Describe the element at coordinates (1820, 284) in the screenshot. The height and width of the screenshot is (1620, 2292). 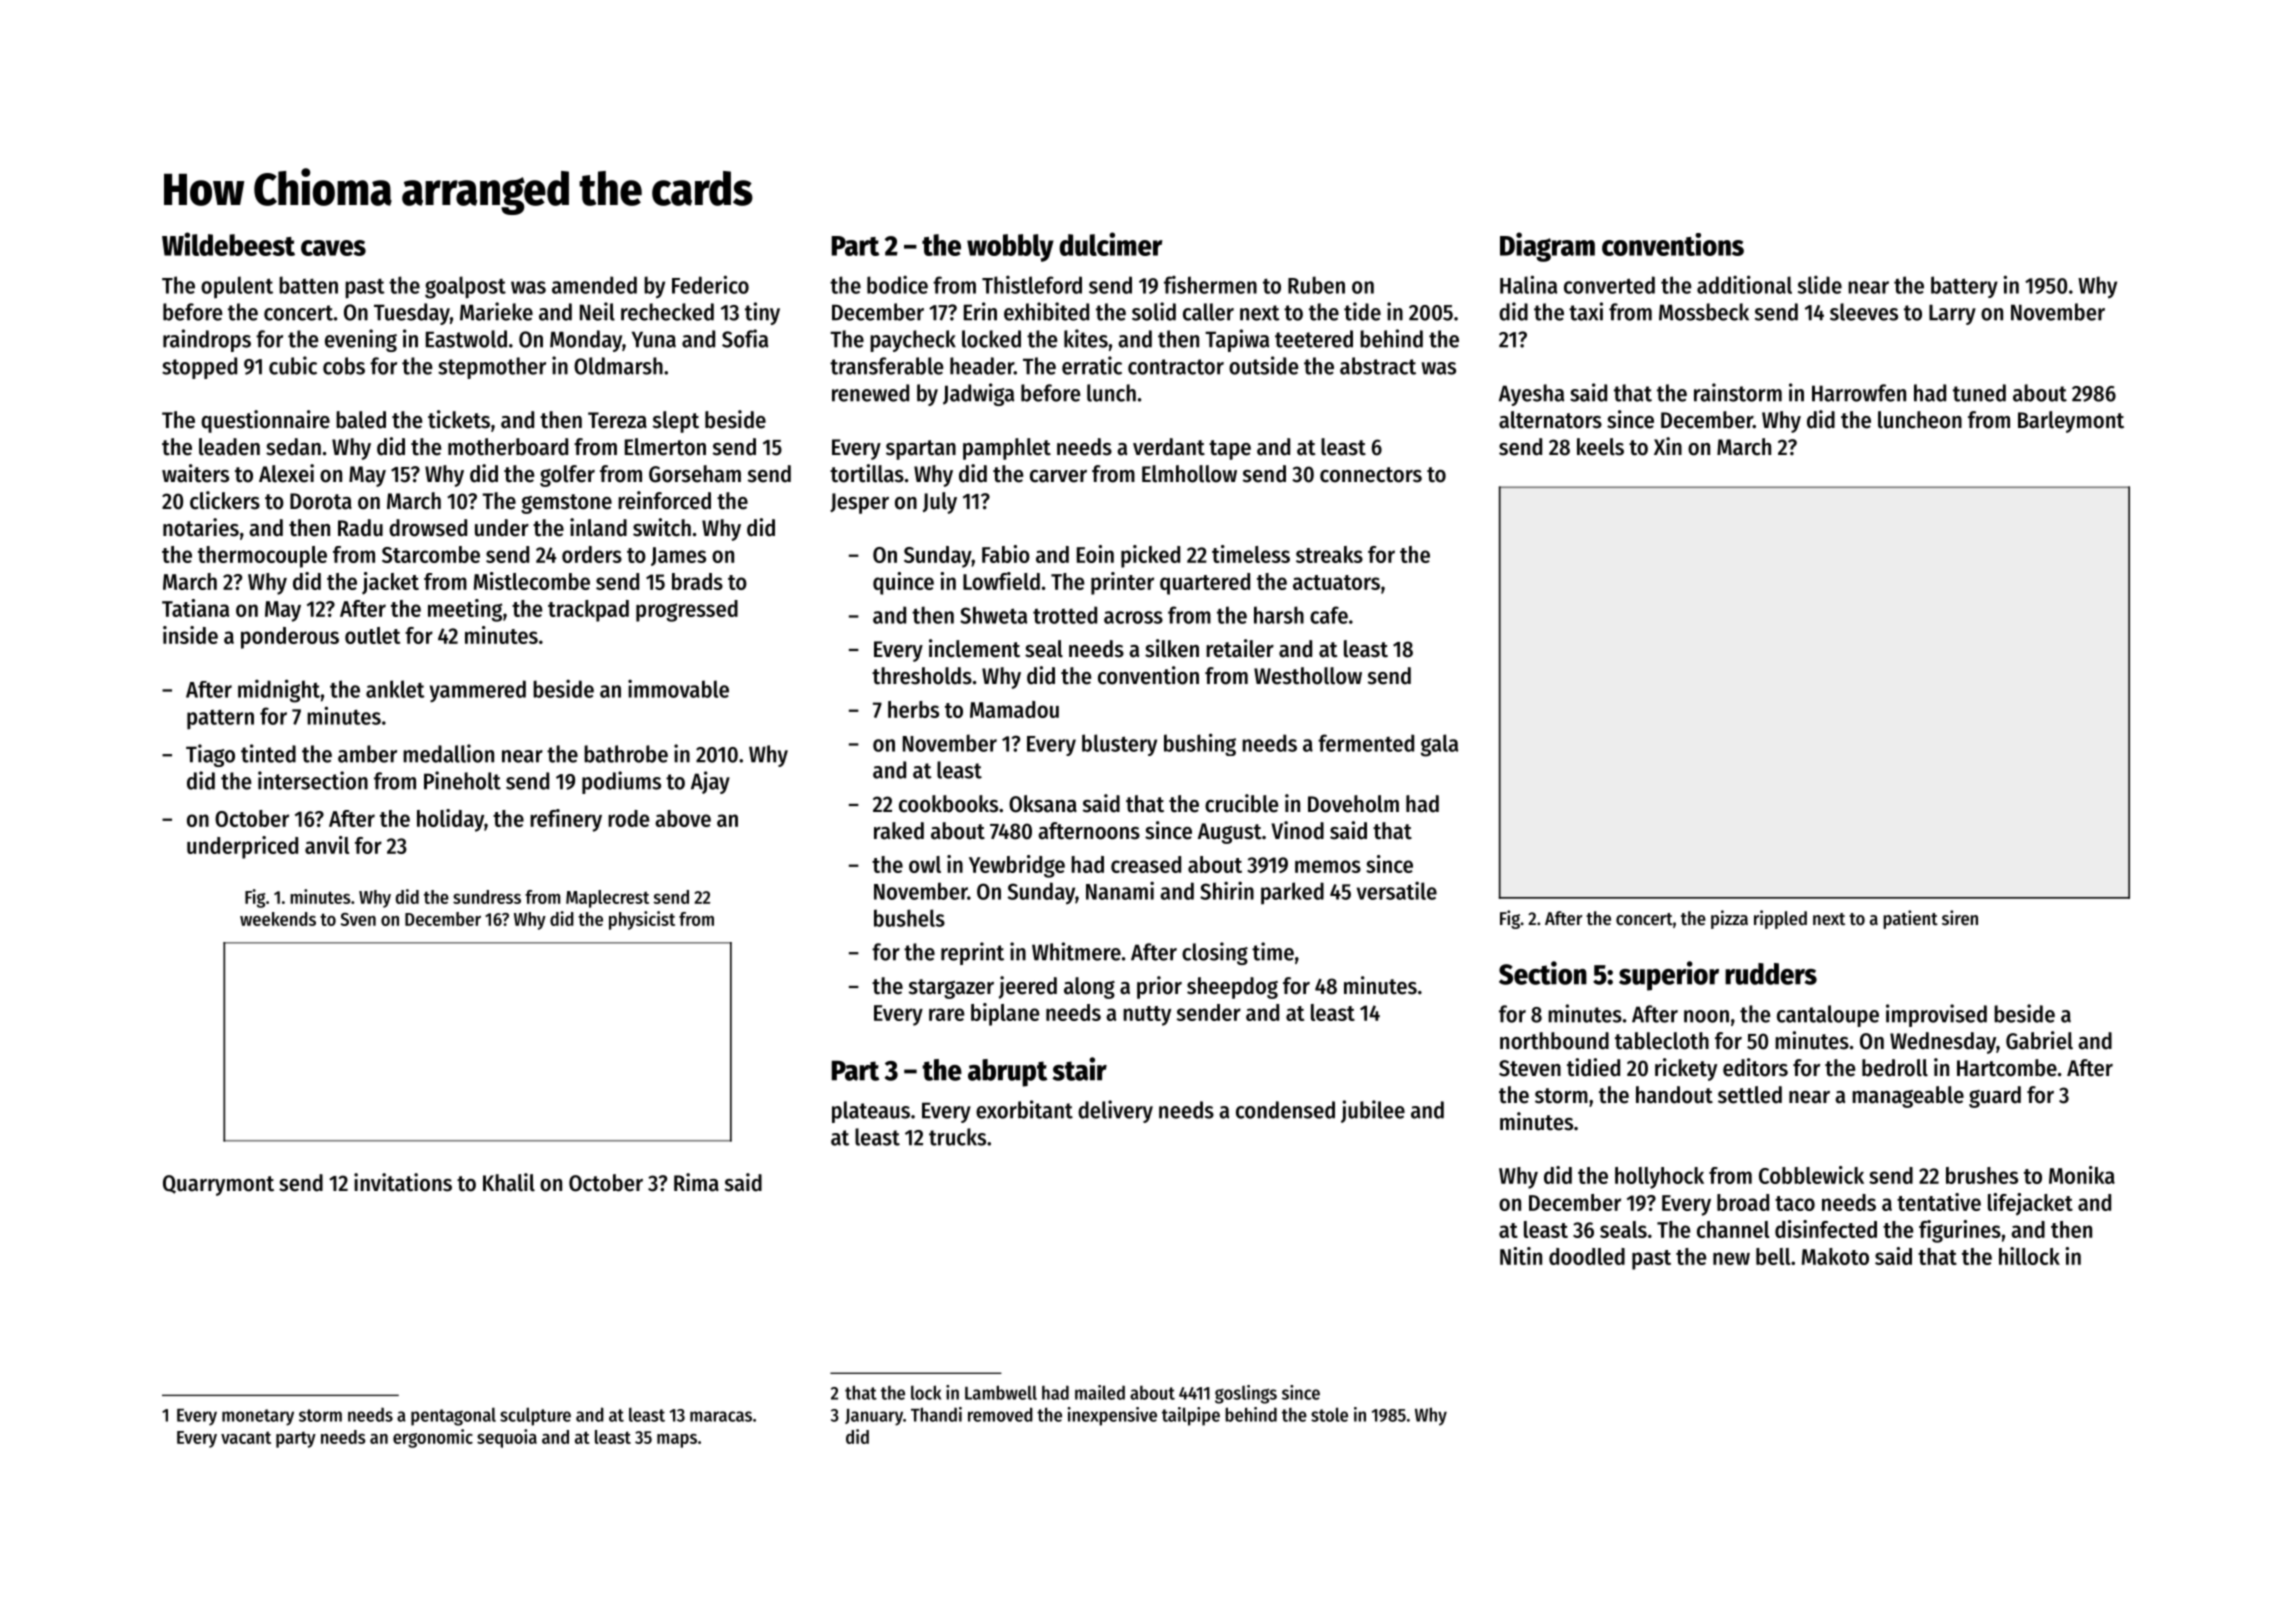
I see `slide` at that location.
